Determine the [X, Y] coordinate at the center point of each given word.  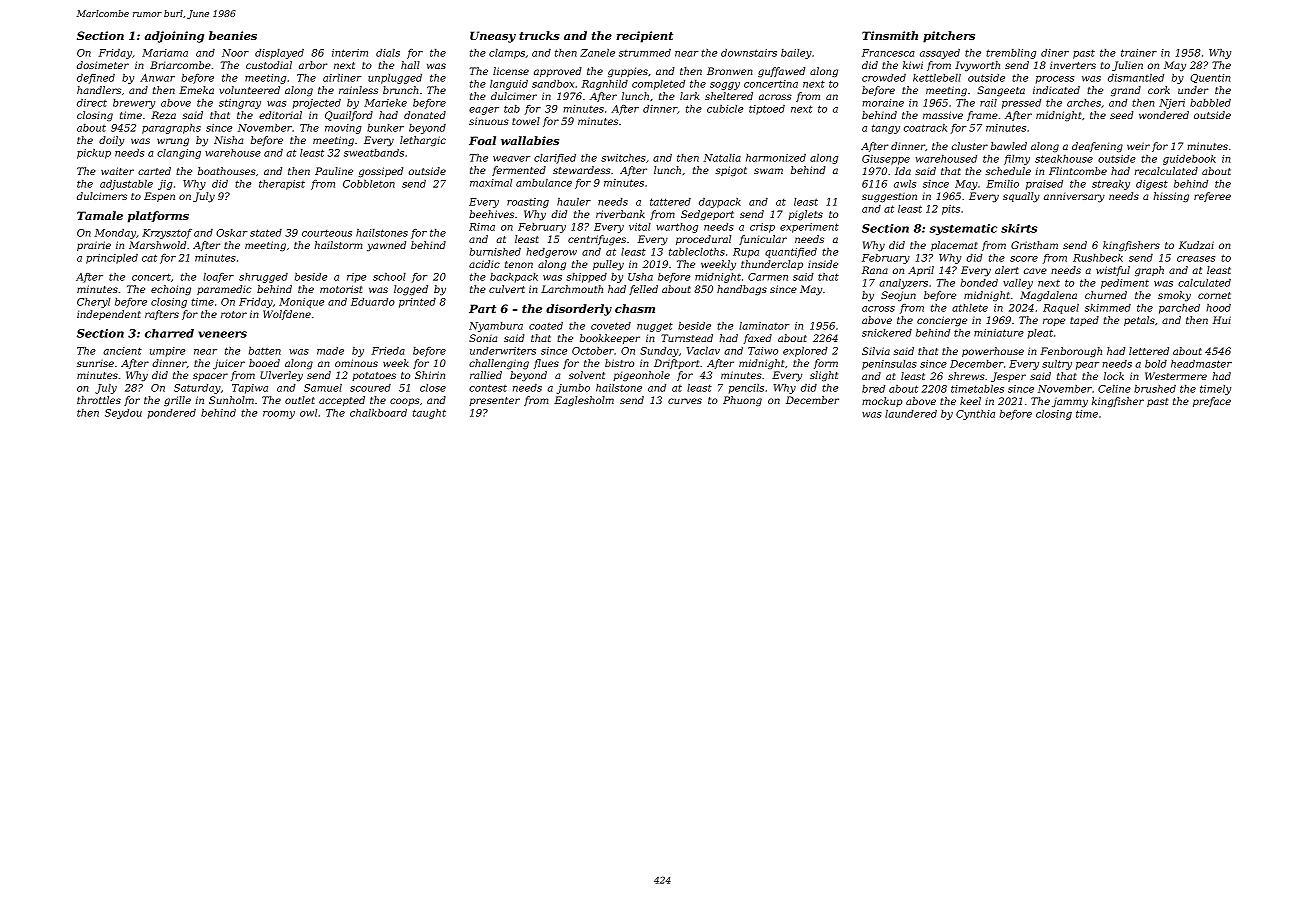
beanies [233, 35]
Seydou [123, 414]
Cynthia [975, 415]
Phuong [742, 401]
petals [1139, 321]
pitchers [949, 37]
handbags [742, 290]
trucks [539, 35]
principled [112, 259]
